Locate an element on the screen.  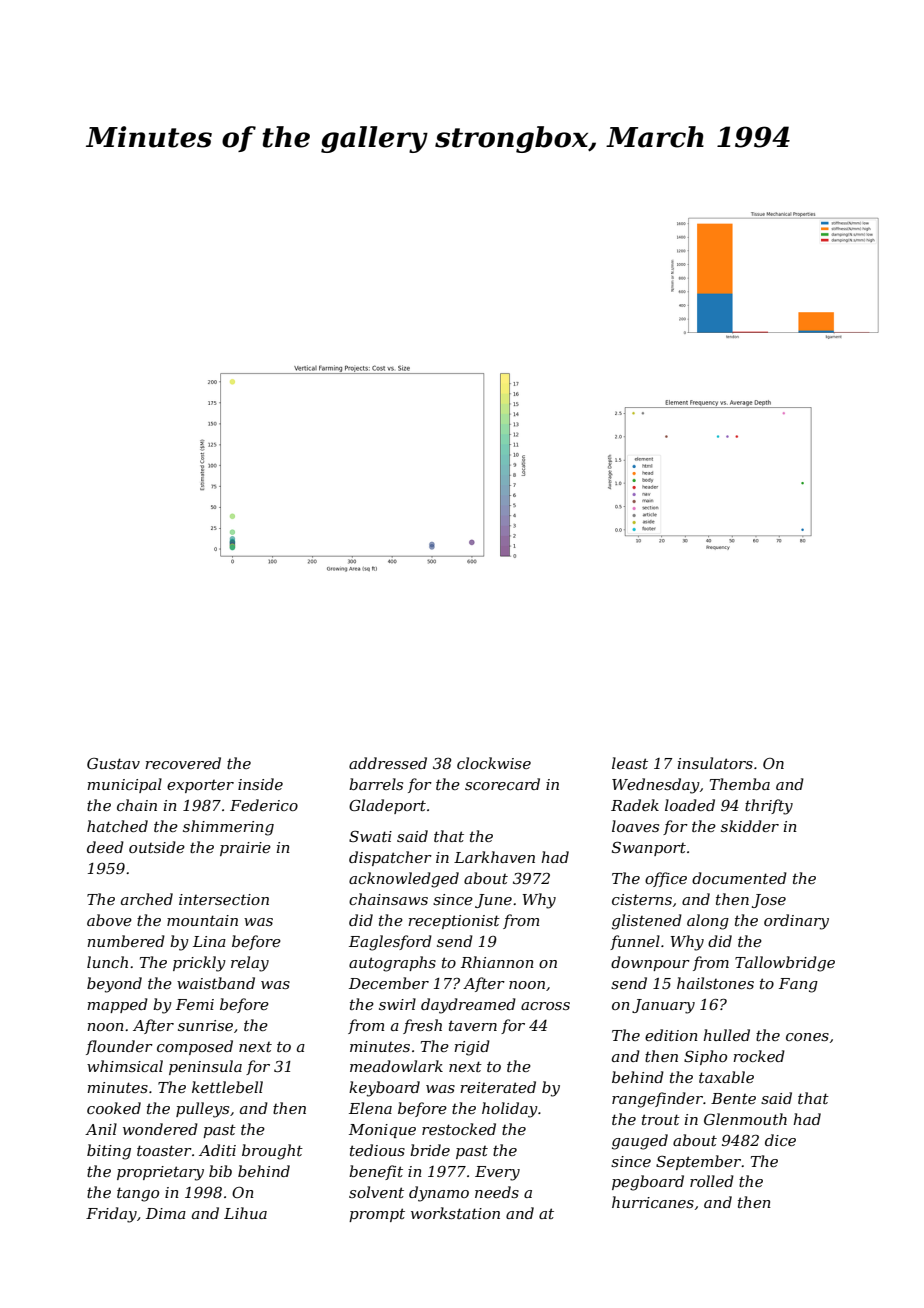
composed is located at coordinates (195, 1047).
